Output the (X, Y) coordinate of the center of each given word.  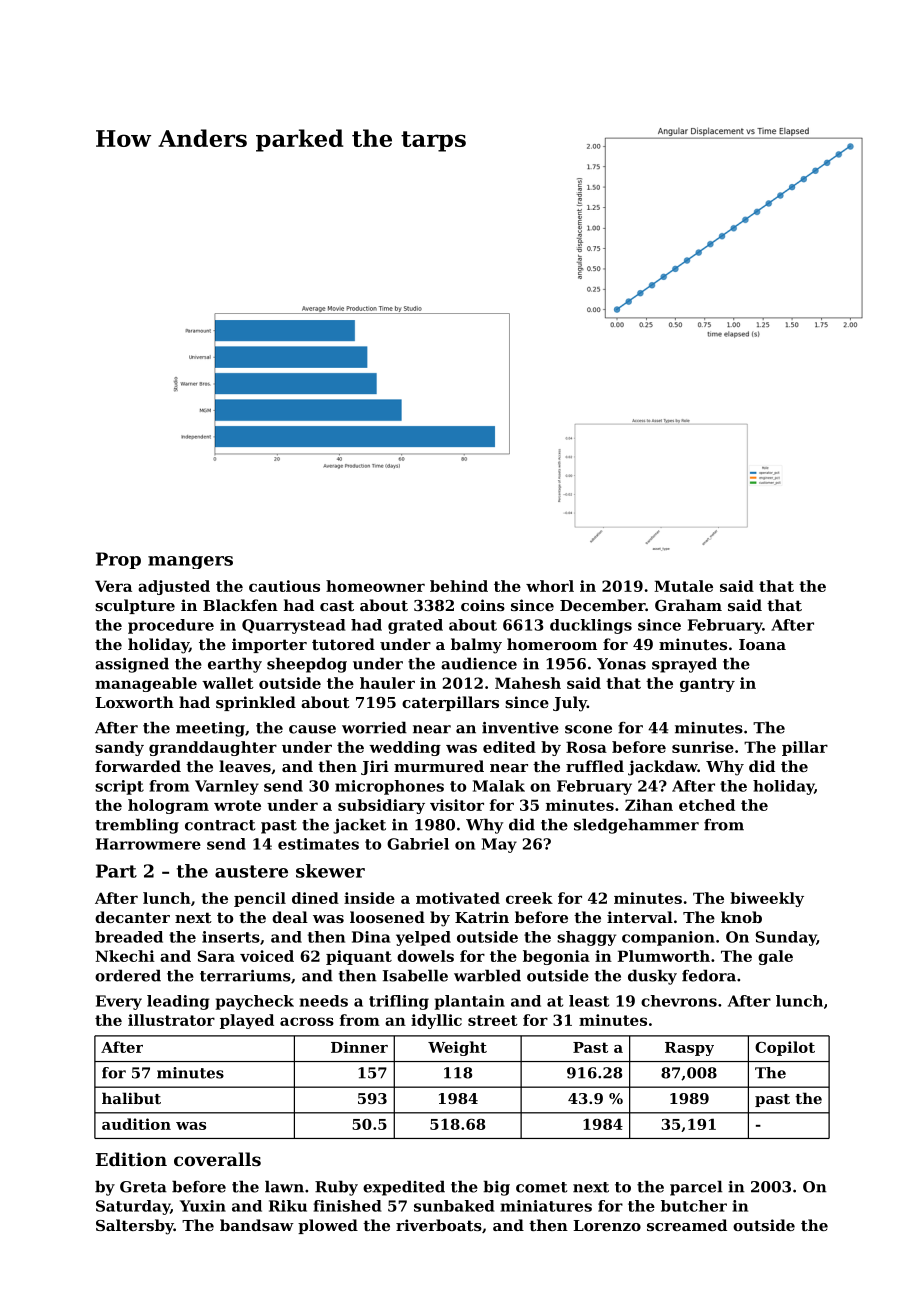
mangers (190, 562)
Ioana (762, 644)
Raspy (689, 1049)
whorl (550, 586)
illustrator (171, 1020)
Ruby (336, 1188)
